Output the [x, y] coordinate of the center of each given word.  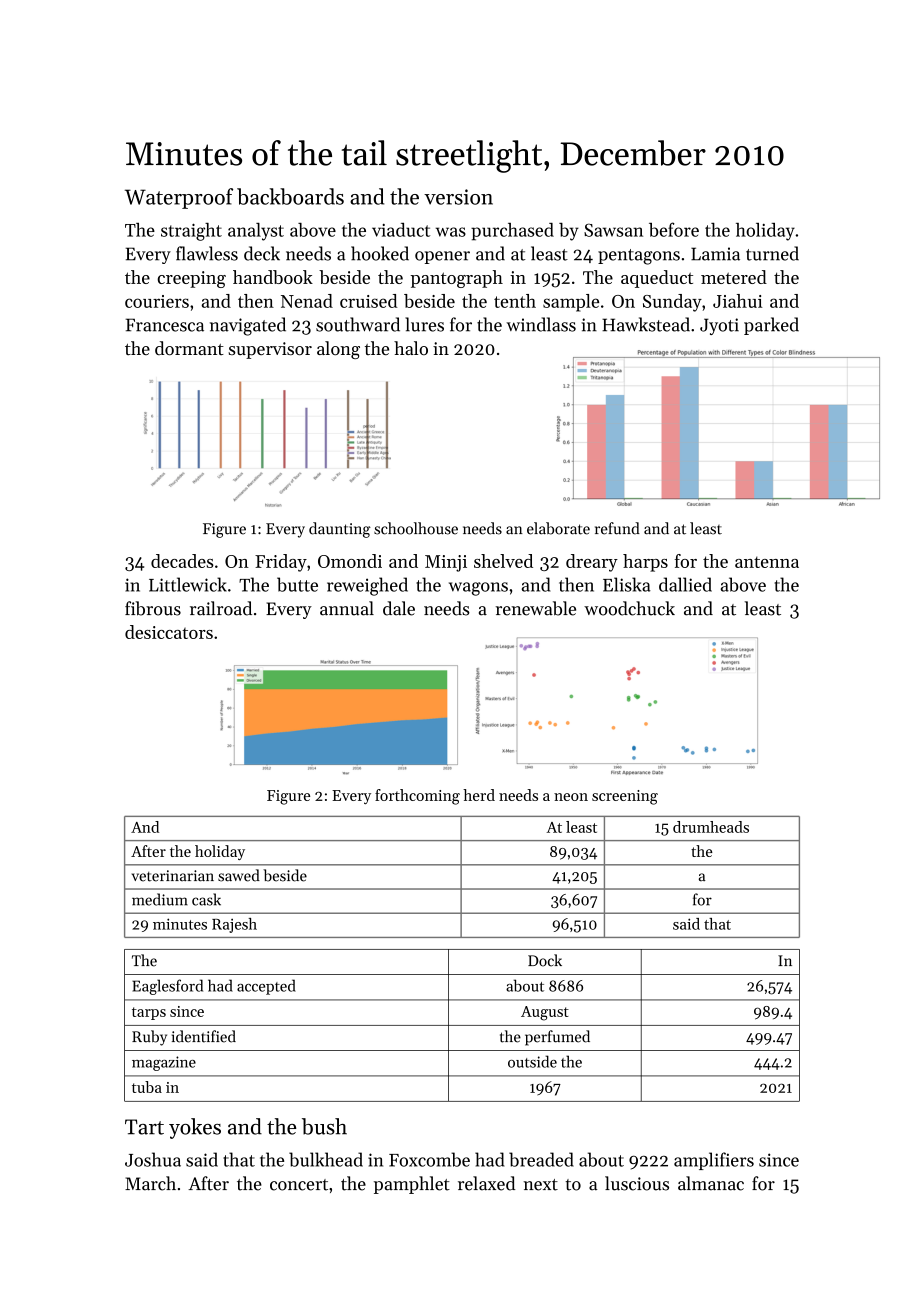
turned [772, 253]
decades [182, 561]
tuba [147, 1087]
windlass [541, 324]
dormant [189, 348]
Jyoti [719, 326]
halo [411, 348]
